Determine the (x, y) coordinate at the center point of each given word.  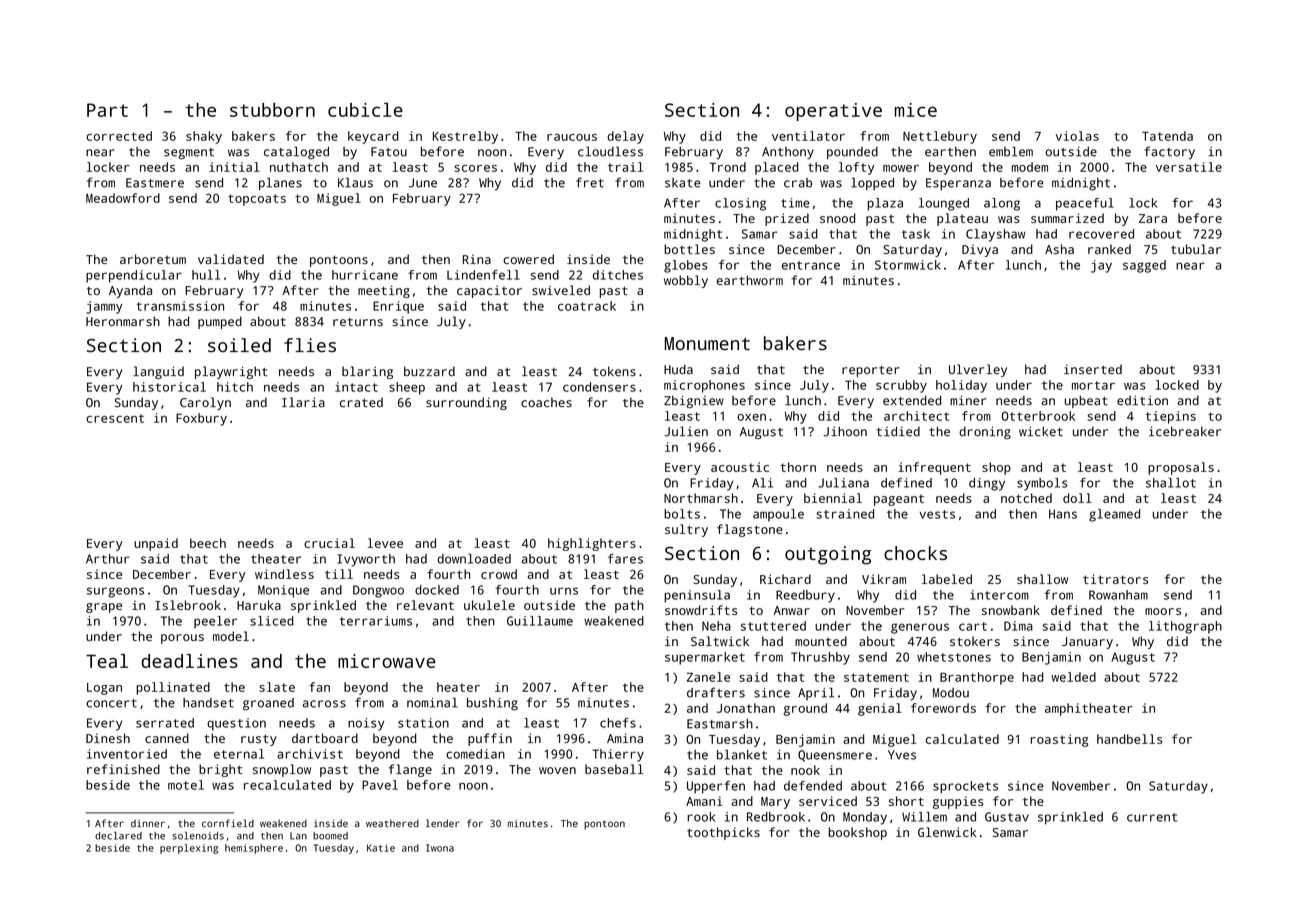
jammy (104, 307)
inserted (1093, 369)
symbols (1042, 484)
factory (1169, 152)
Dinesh (108, 738)
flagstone (750, 530)
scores (475, 168)
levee (385, 543)
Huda (678, 369)
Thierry (618, 755)
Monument (707, 344)
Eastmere (155, 183)
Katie (381, 848)
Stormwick (908, 265)
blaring (367, 372)
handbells (1129, 739)
